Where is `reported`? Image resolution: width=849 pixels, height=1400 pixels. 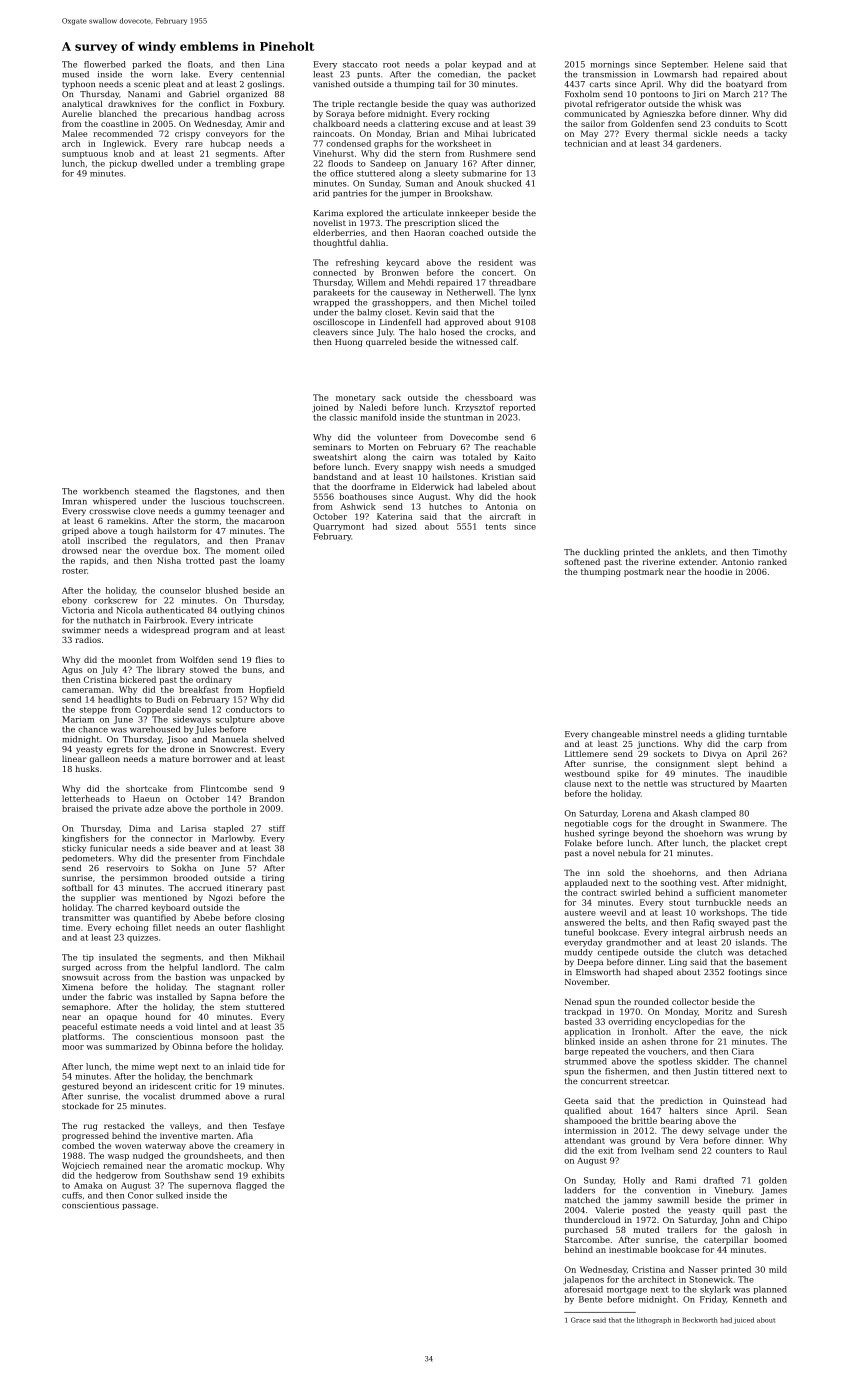 reported is located at coordinates (518, 408).
